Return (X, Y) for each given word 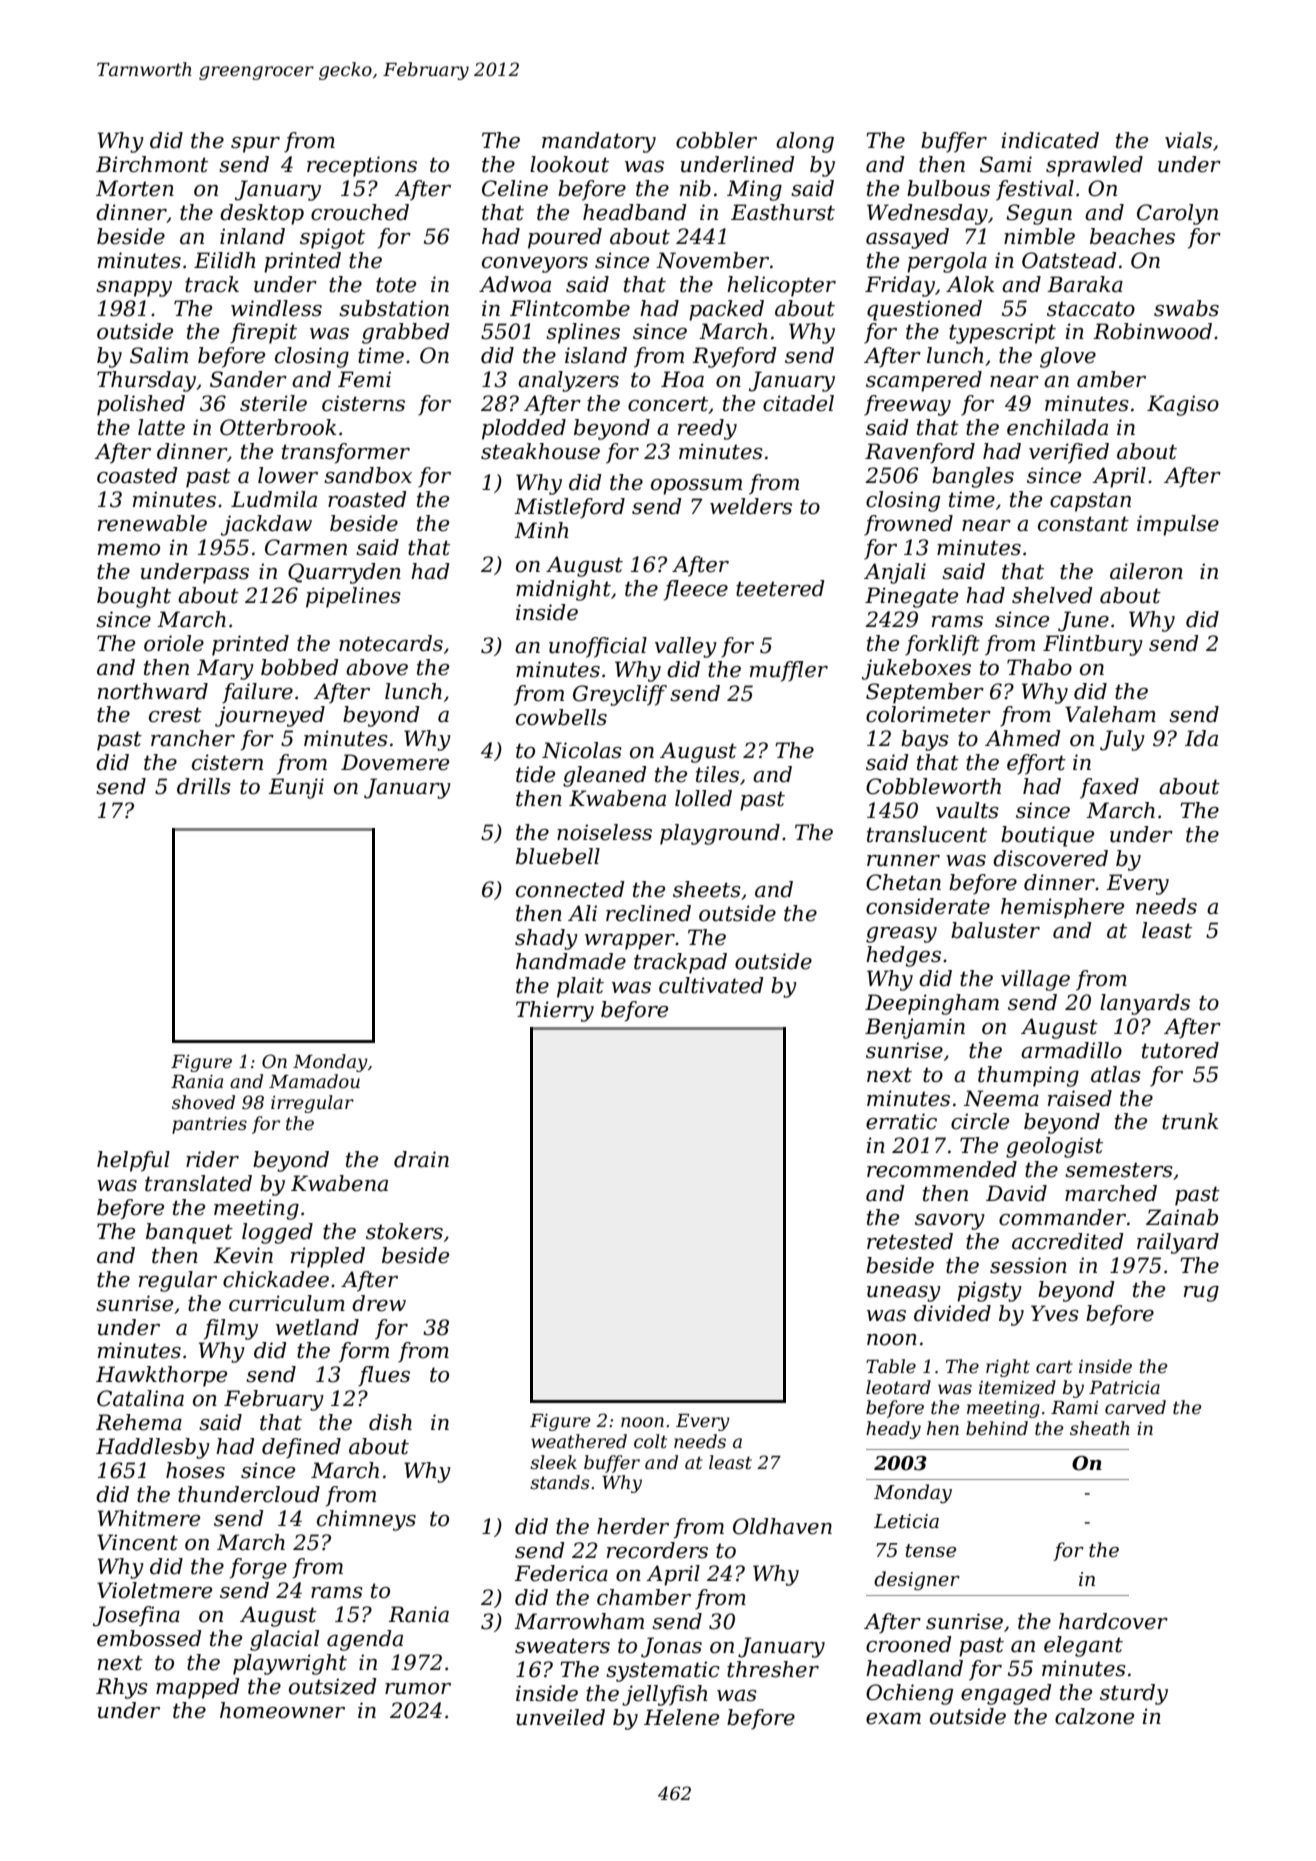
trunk (1190, 1121)
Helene (681, 1717)
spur (255, 145)
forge (258, 1568)
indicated (1050, 140)
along (805, 142)
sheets (707, 889)
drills (204, 786)
